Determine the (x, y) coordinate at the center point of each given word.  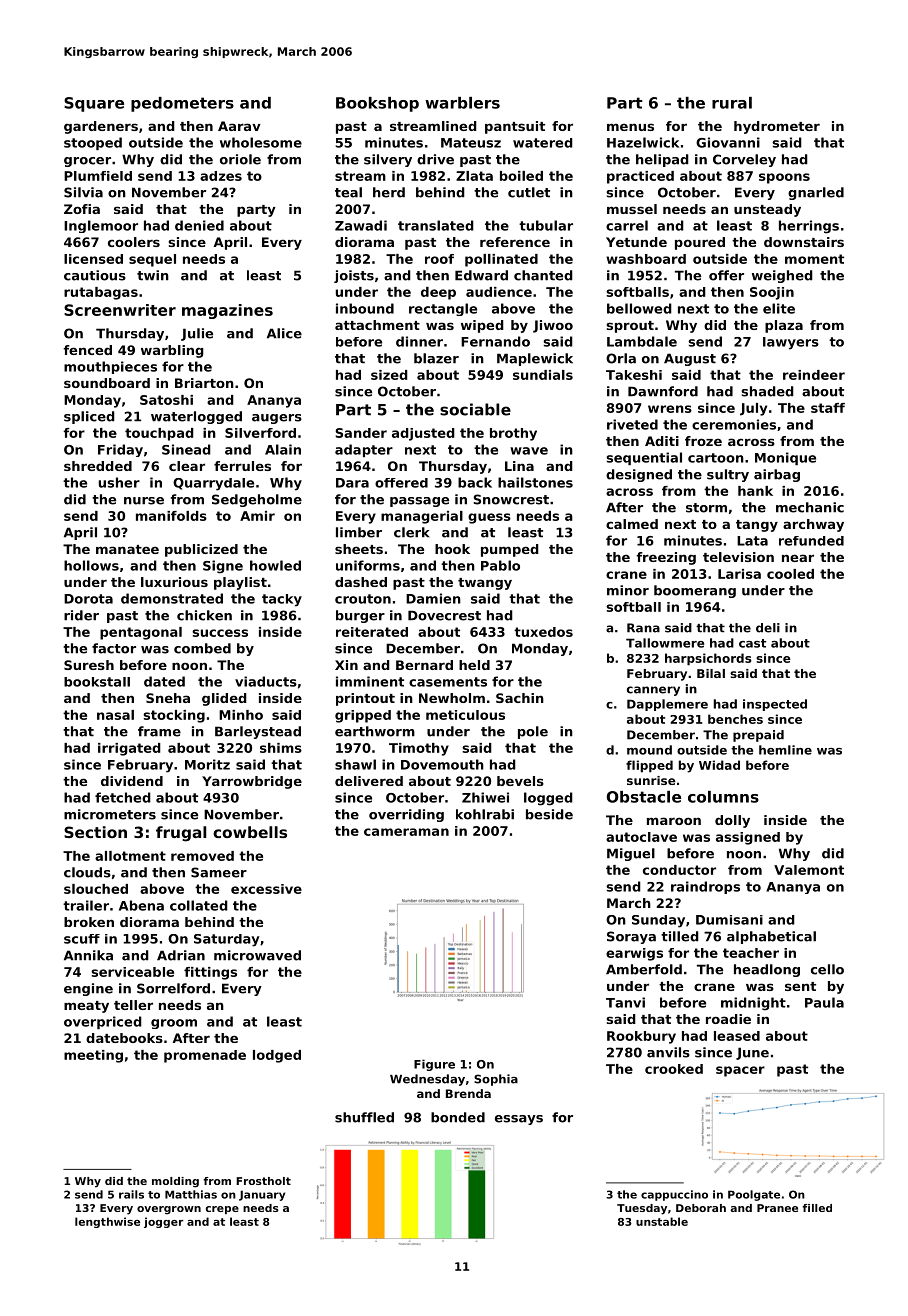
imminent (370, 681)
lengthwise (107, 1222)
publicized (201, 550)
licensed (93, 259)
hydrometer (777, 127)
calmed (632, 524)
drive (435, 159)
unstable (662, 1221)
